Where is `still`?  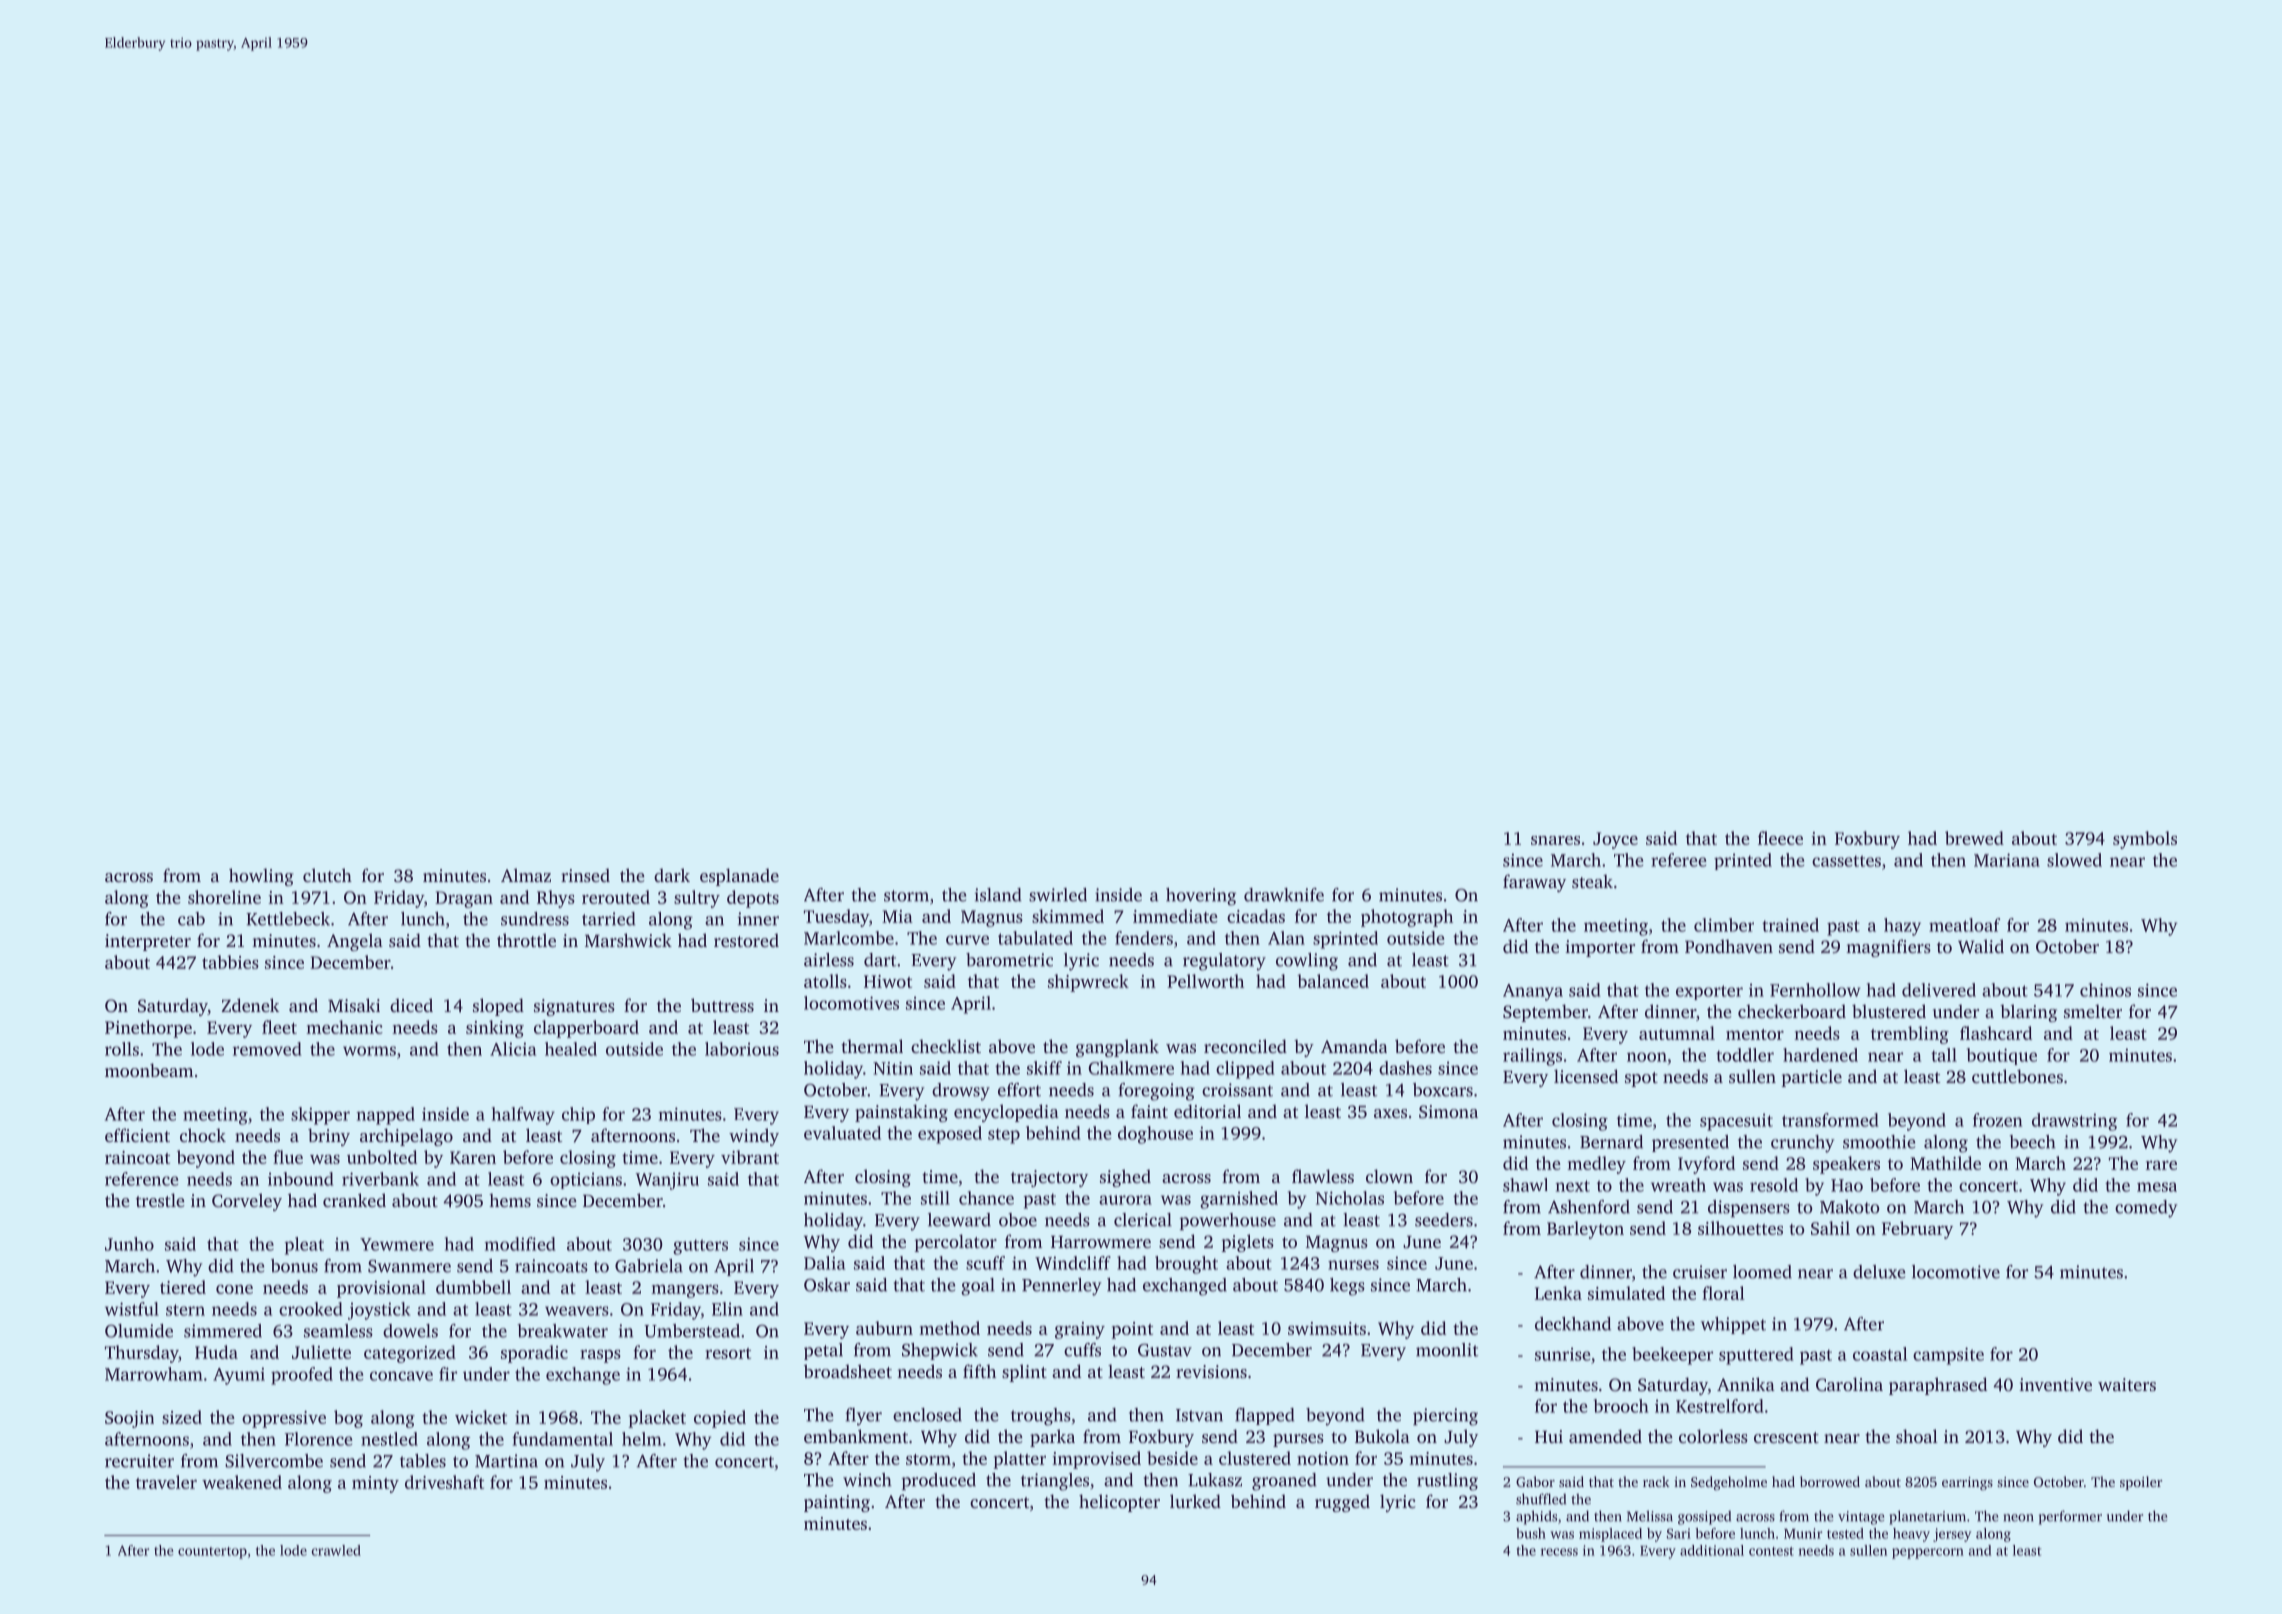 still is located at coordinates (935, 1198).
